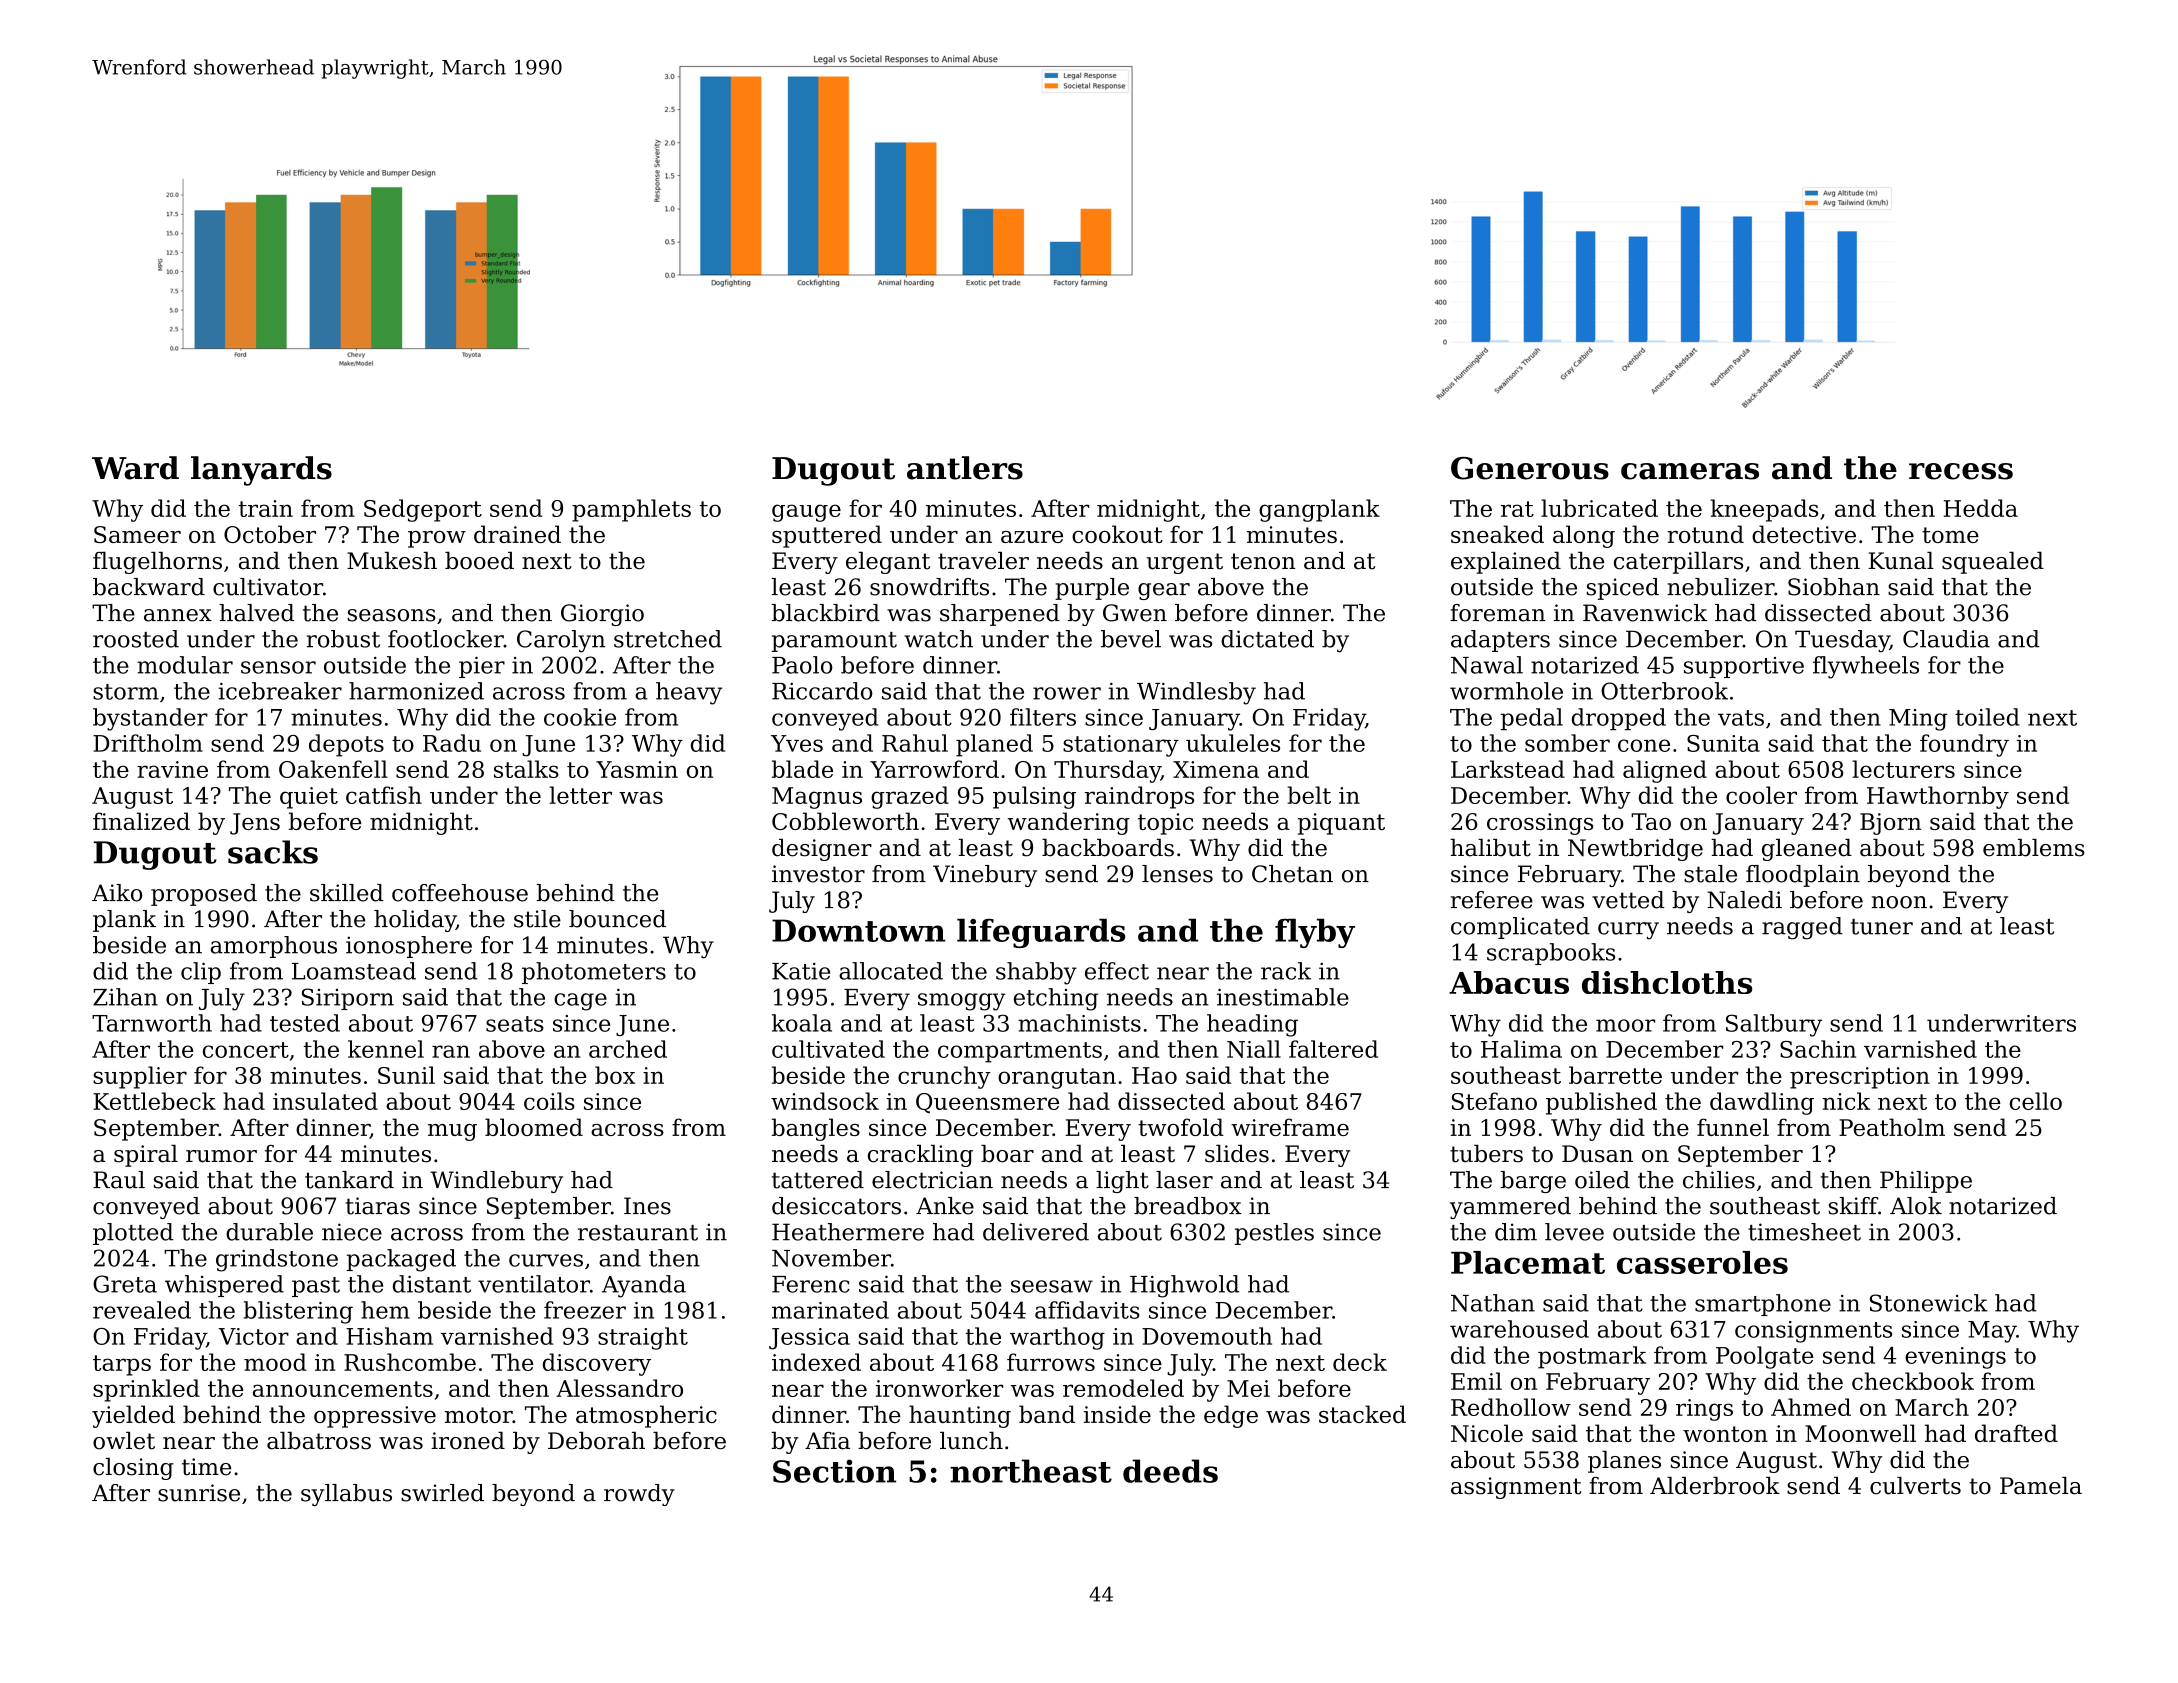  What do you see at coordinates (261, 471) in the screenshot?
I see `lanyards` at bounding box center [261, 471].
